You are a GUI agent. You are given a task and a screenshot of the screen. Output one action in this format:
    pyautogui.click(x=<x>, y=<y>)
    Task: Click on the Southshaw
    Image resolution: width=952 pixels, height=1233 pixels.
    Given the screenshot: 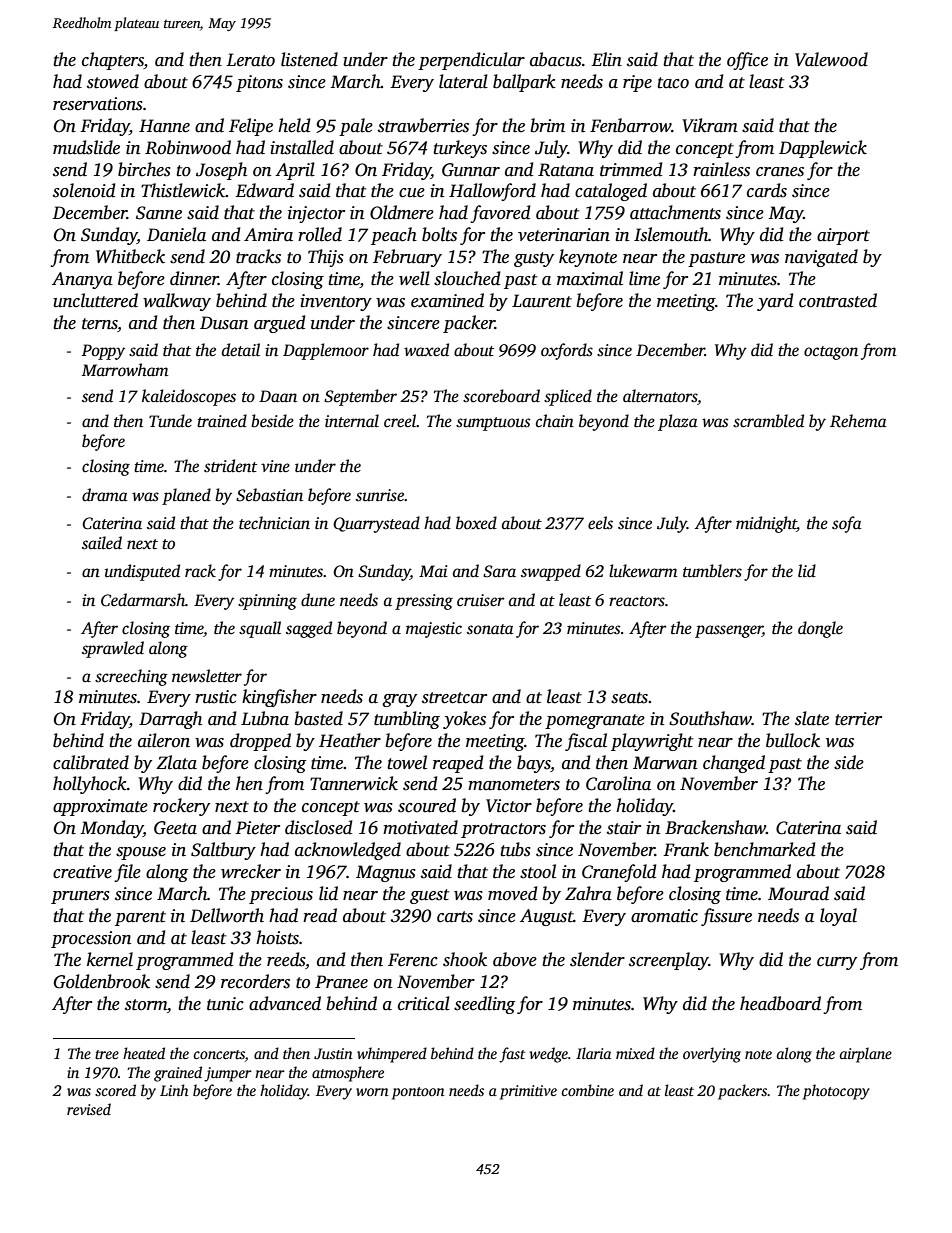 What is the action you would take?
    pyautogui.click(x=710, y=718)
